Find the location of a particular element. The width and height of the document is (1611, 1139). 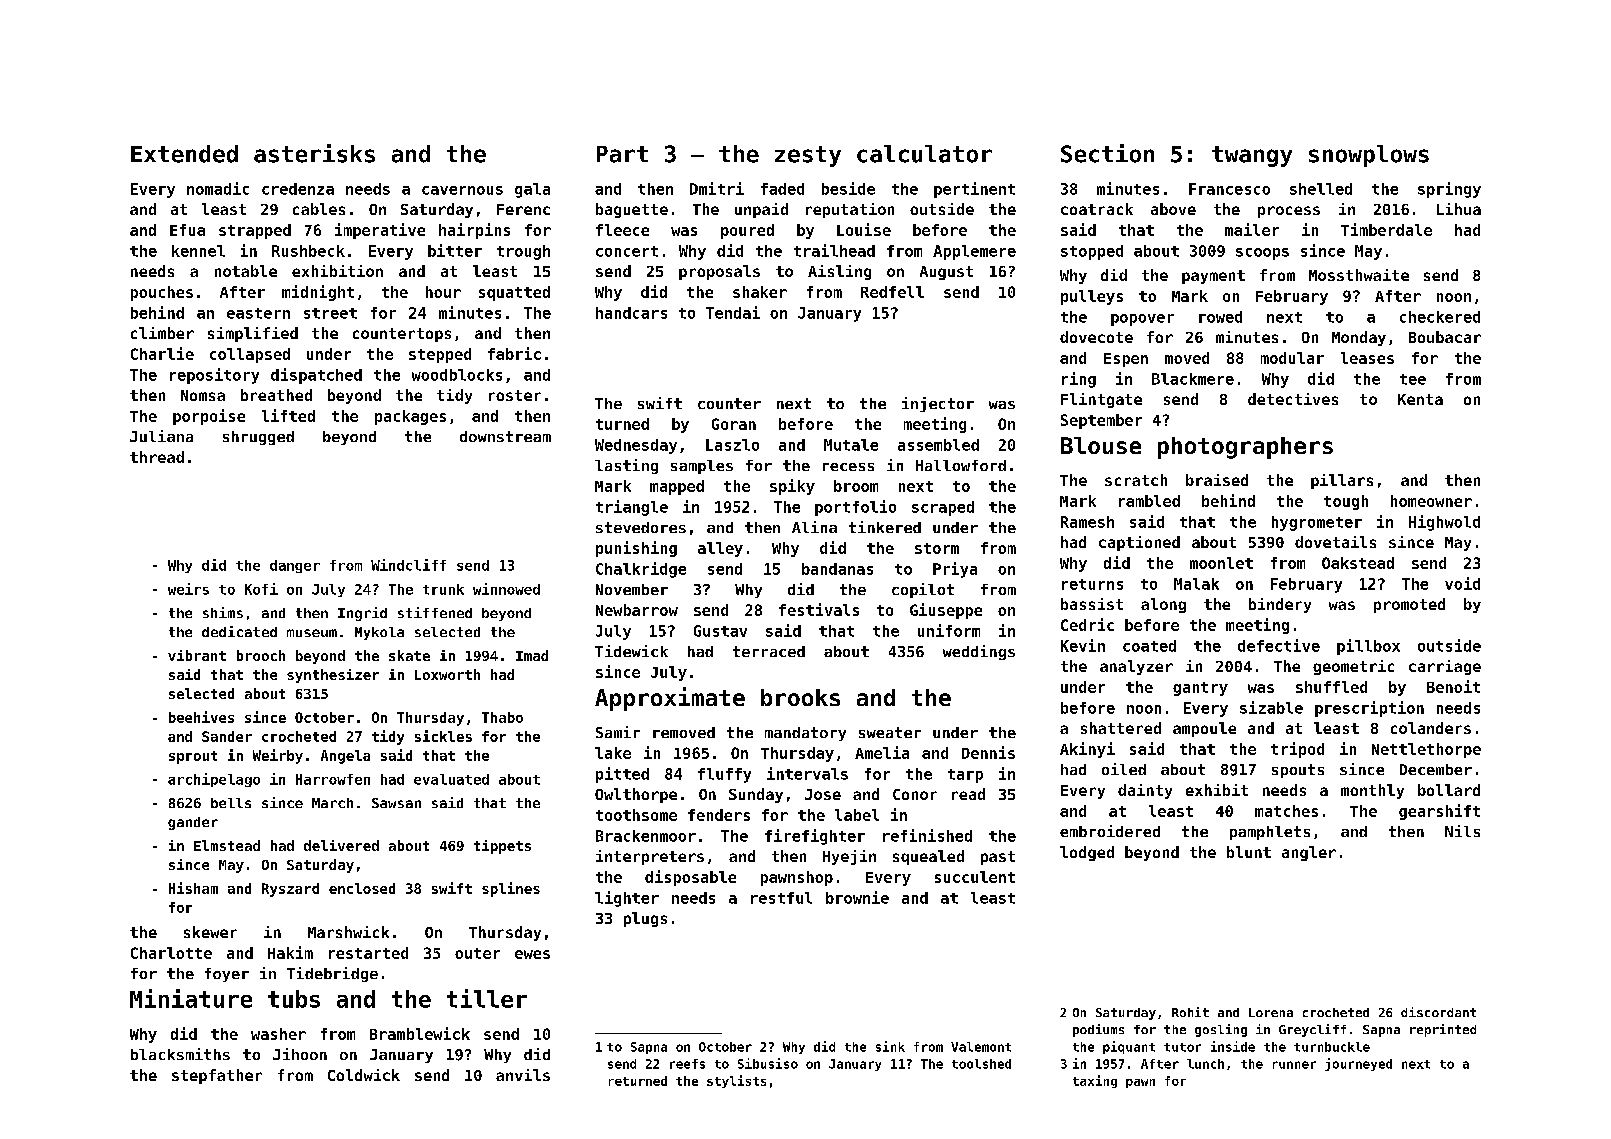

twangy is located at coordinates (1252, 156).
